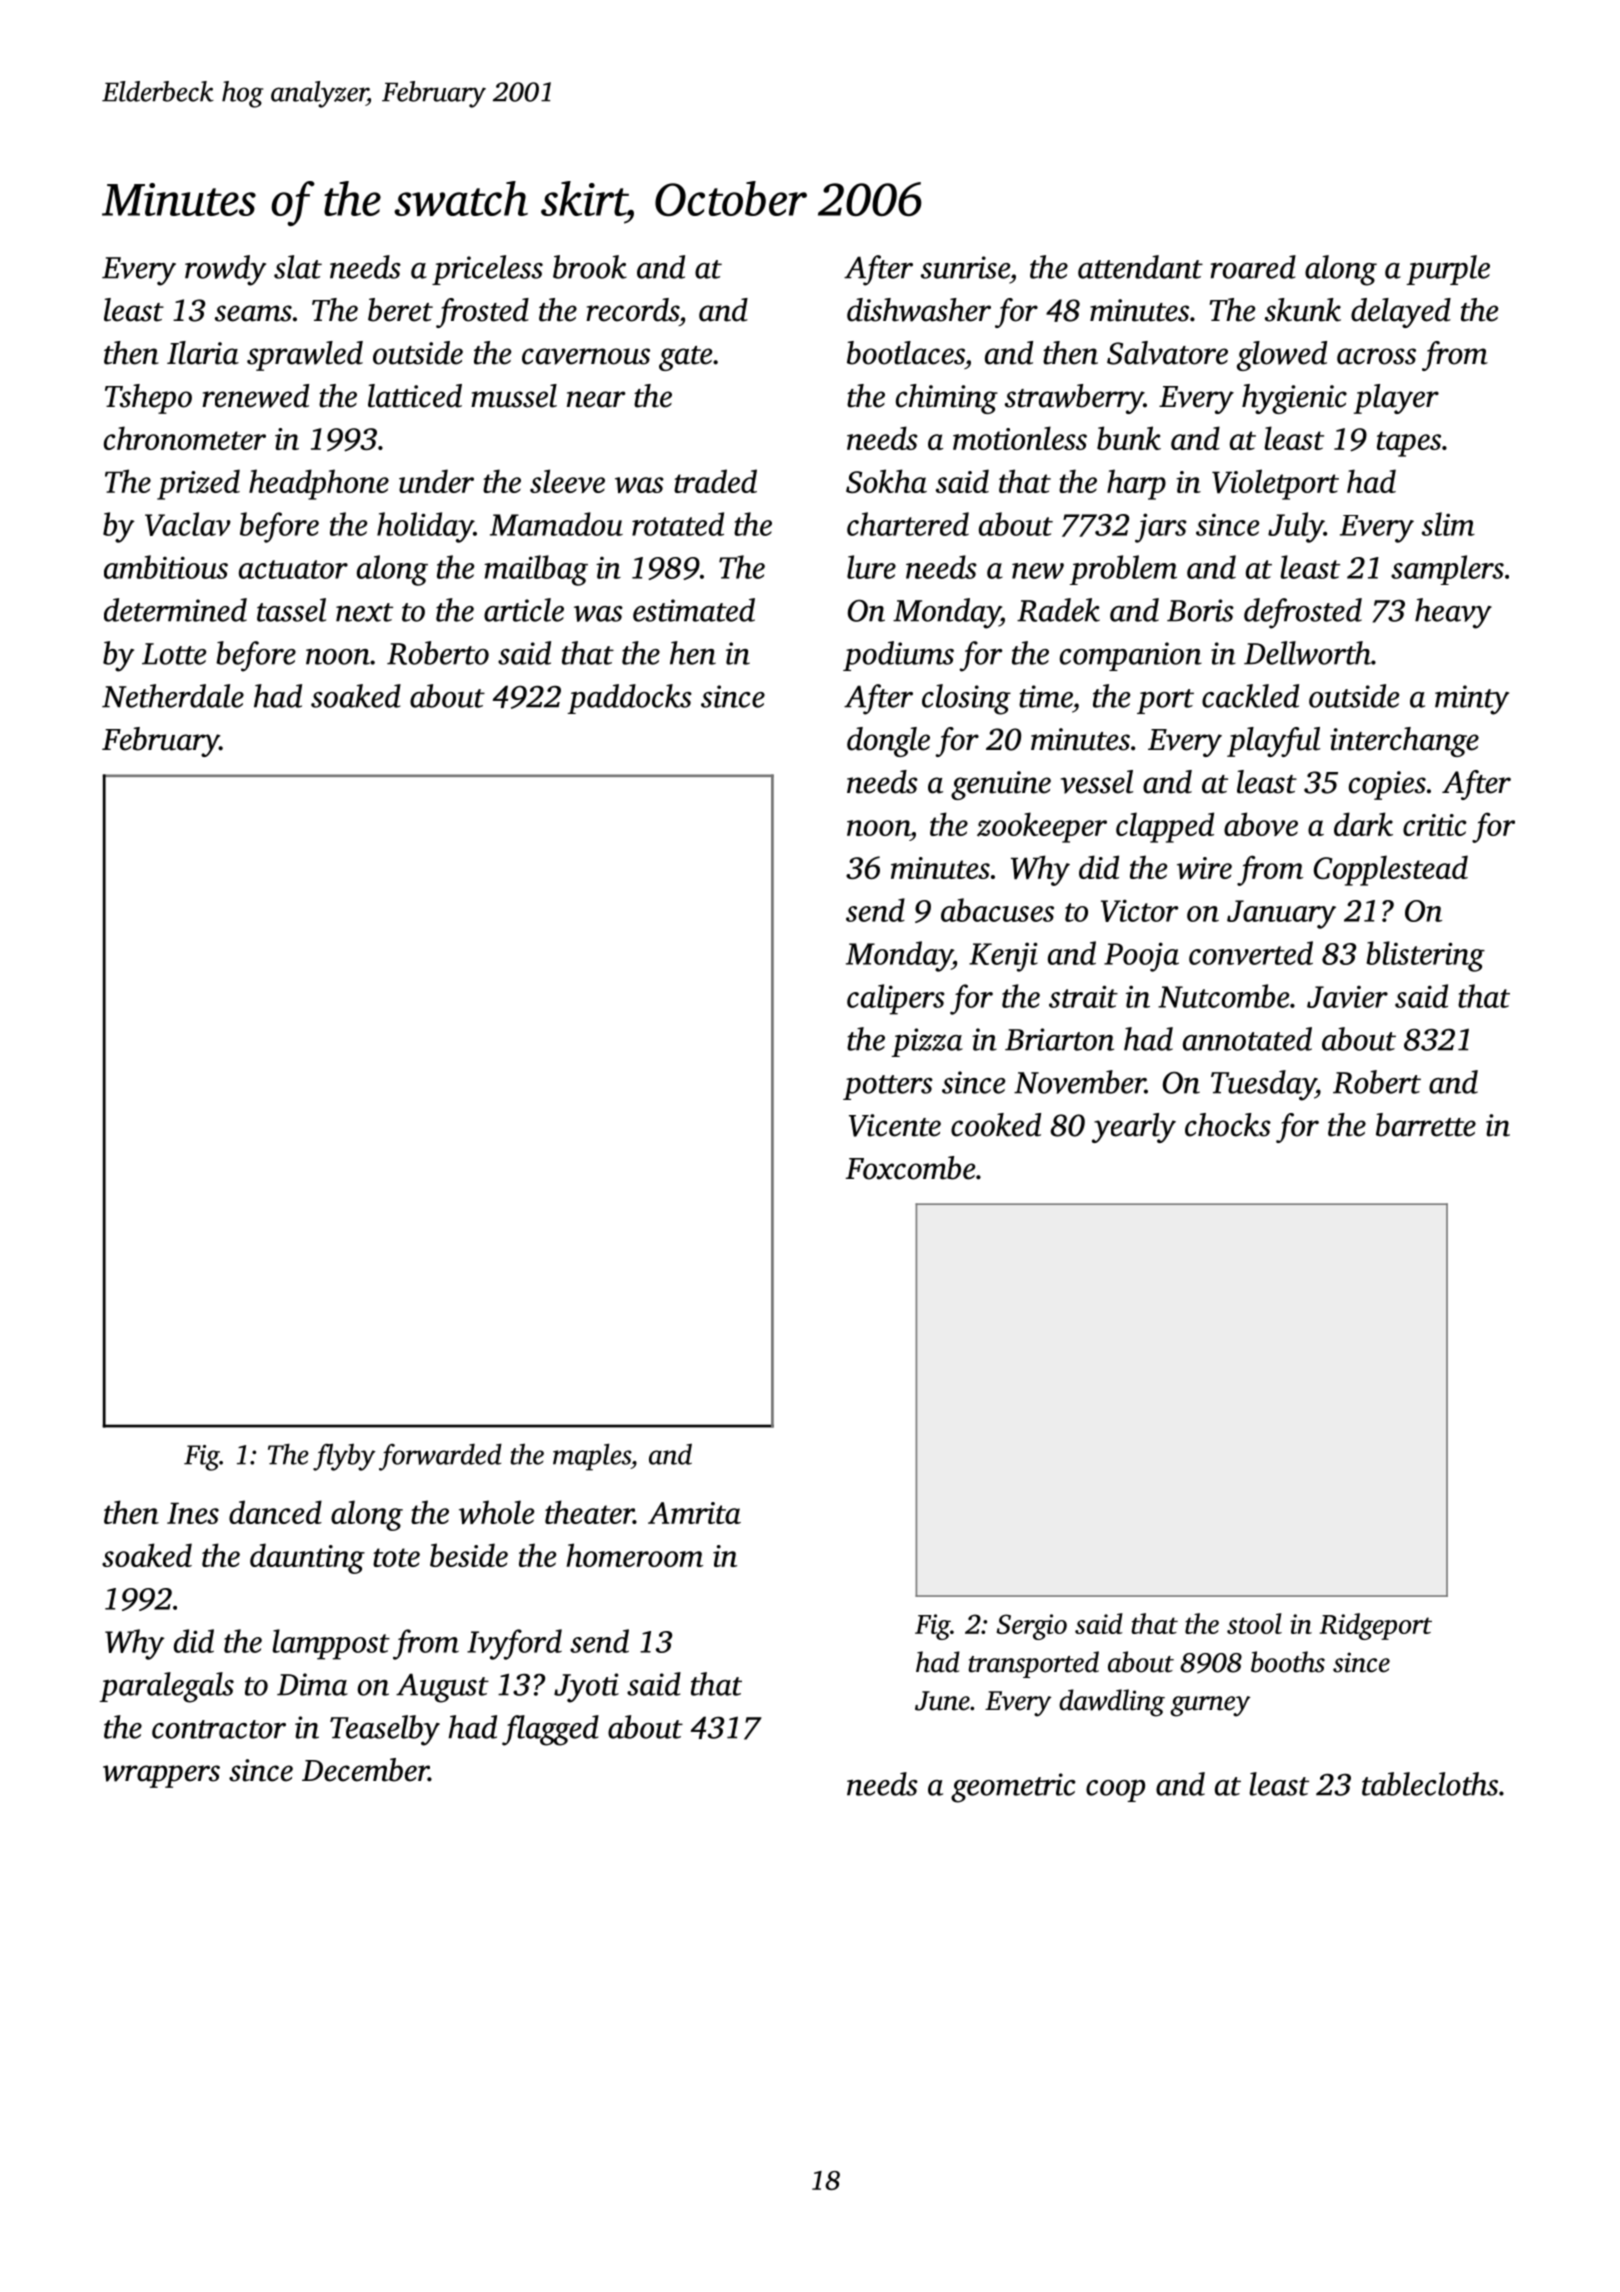  What do you see at coordinates (364, 612) in the screenshot?
I see `next` at bounding box center [364, 612].
